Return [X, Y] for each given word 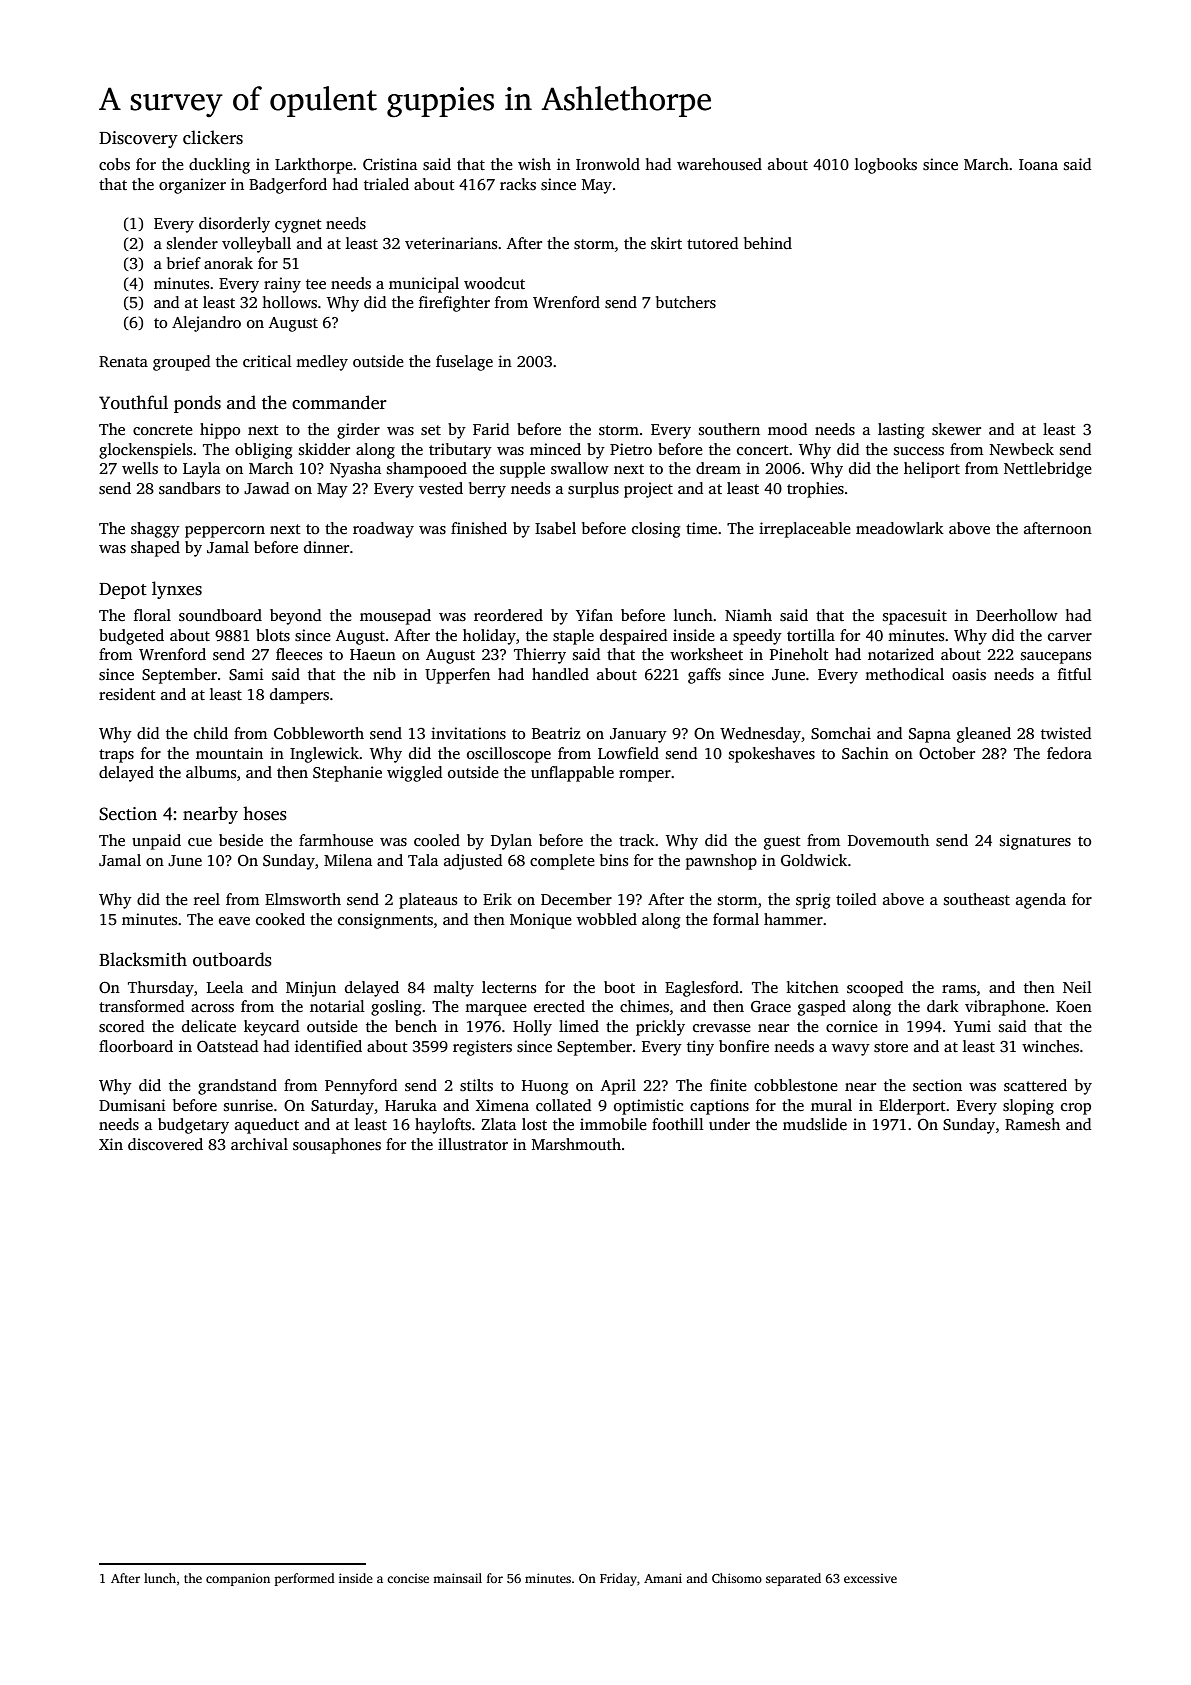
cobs [114, 164]
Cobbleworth [319, 733]
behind [768, 243]
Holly [532, 1028]
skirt [666, 243]
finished [479, 528]
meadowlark [900, 528]
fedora [1069, 753]
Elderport [912, 1107]
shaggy [155, 530]
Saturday [342, 1107]
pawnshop [721, 862]
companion [238, 1579]
